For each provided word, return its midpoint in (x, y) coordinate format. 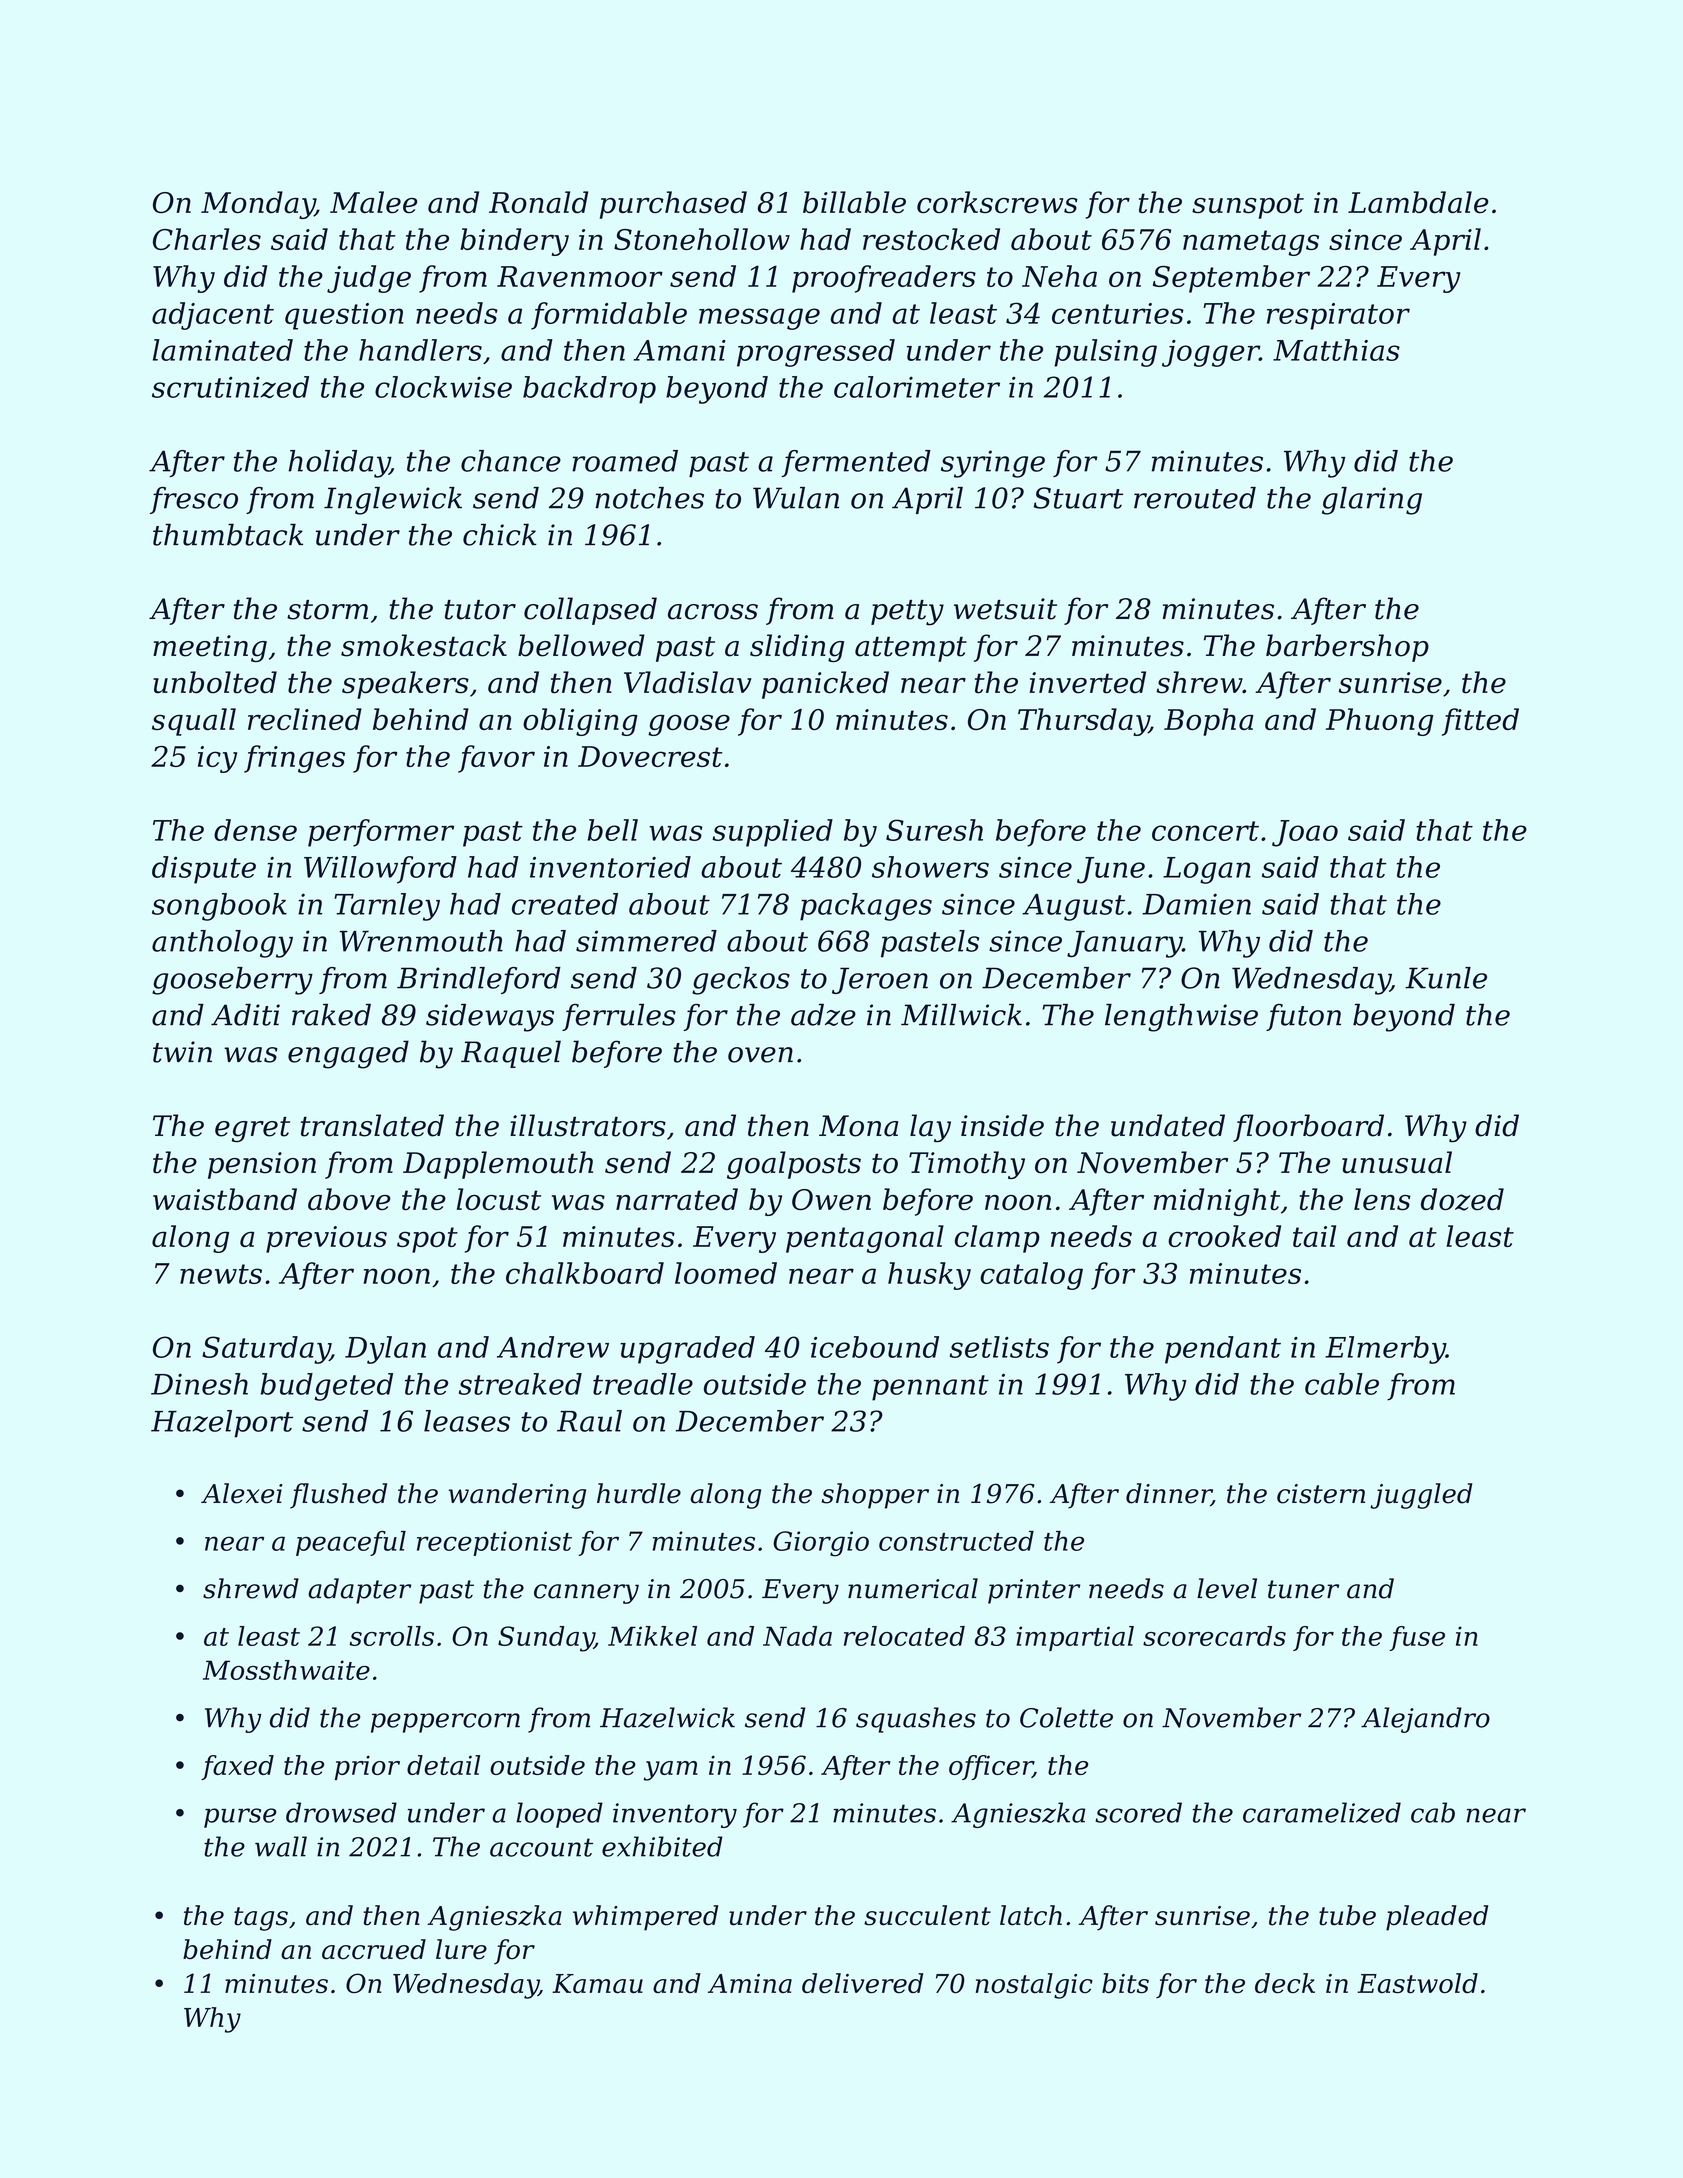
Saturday (266, 1350)
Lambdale (1418, 202)
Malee (374, 202)
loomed (726, 1273)
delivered (862, 1983)
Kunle (1446, 978)
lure (461, 1949)
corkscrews (997, 202)
